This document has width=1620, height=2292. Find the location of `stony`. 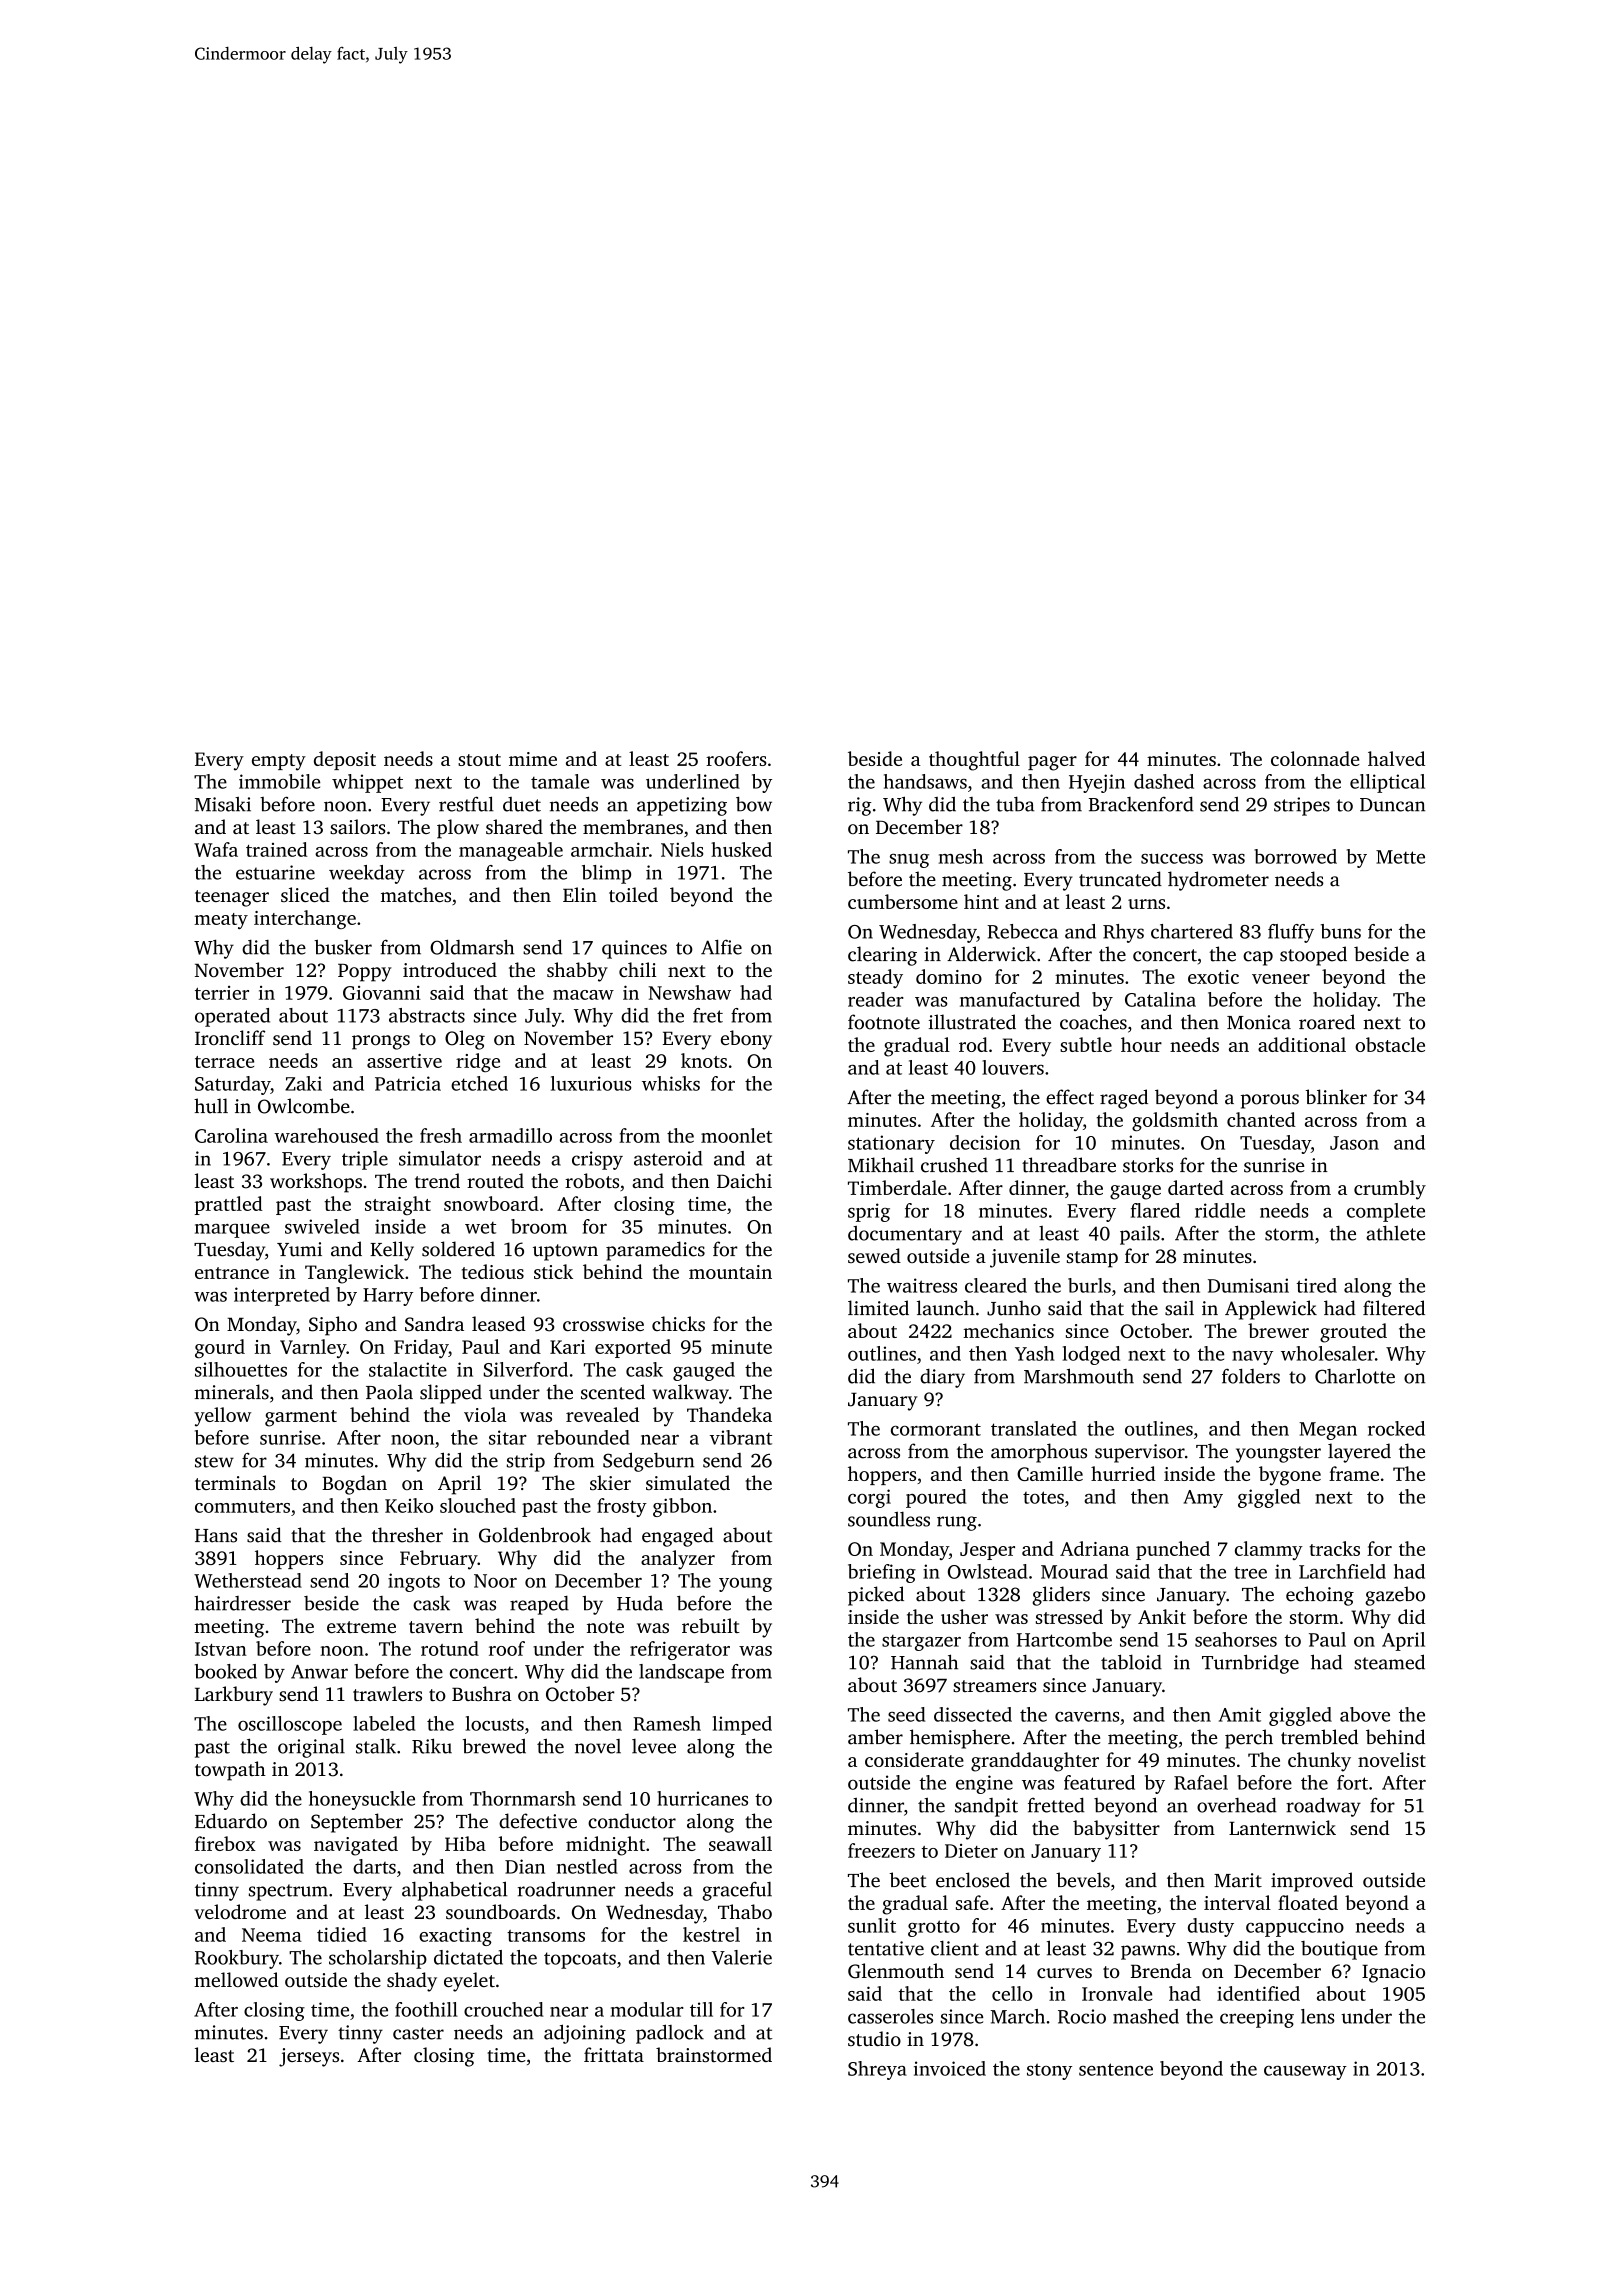

stony is located at coordinates (1049, 2071).
